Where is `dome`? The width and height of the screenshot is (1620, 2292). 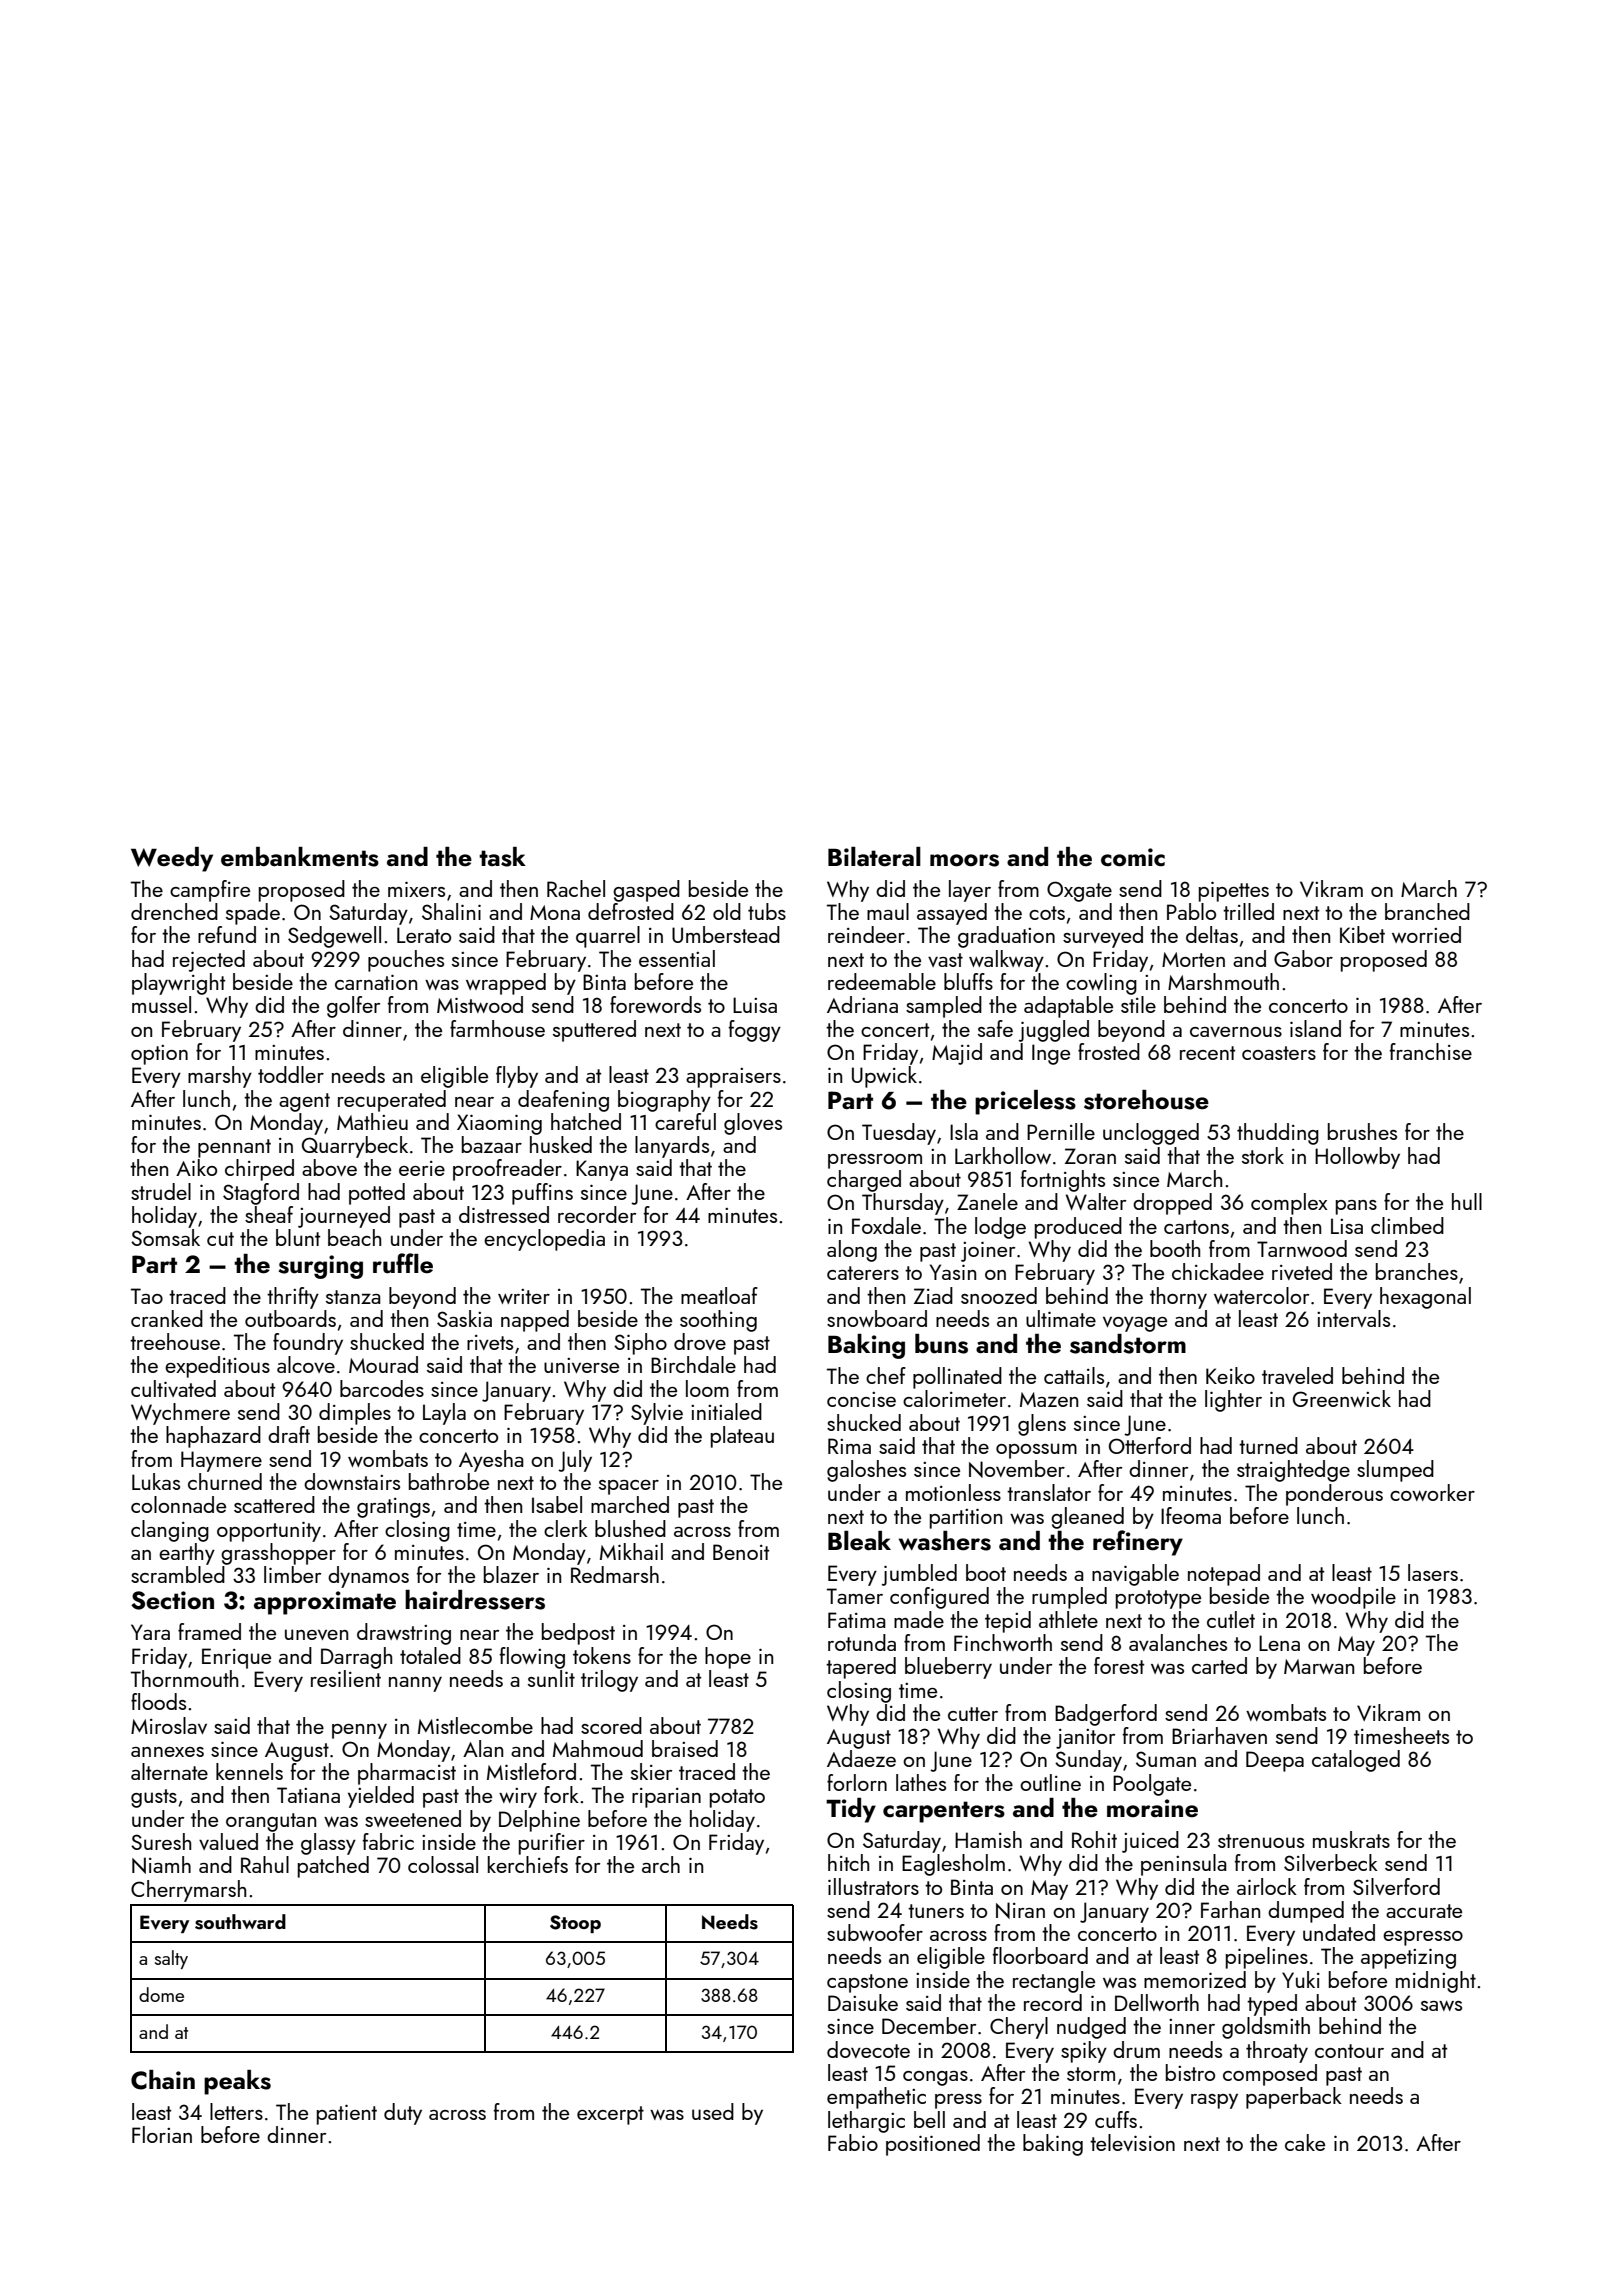 dome is located at coordinates (161, 1994).
